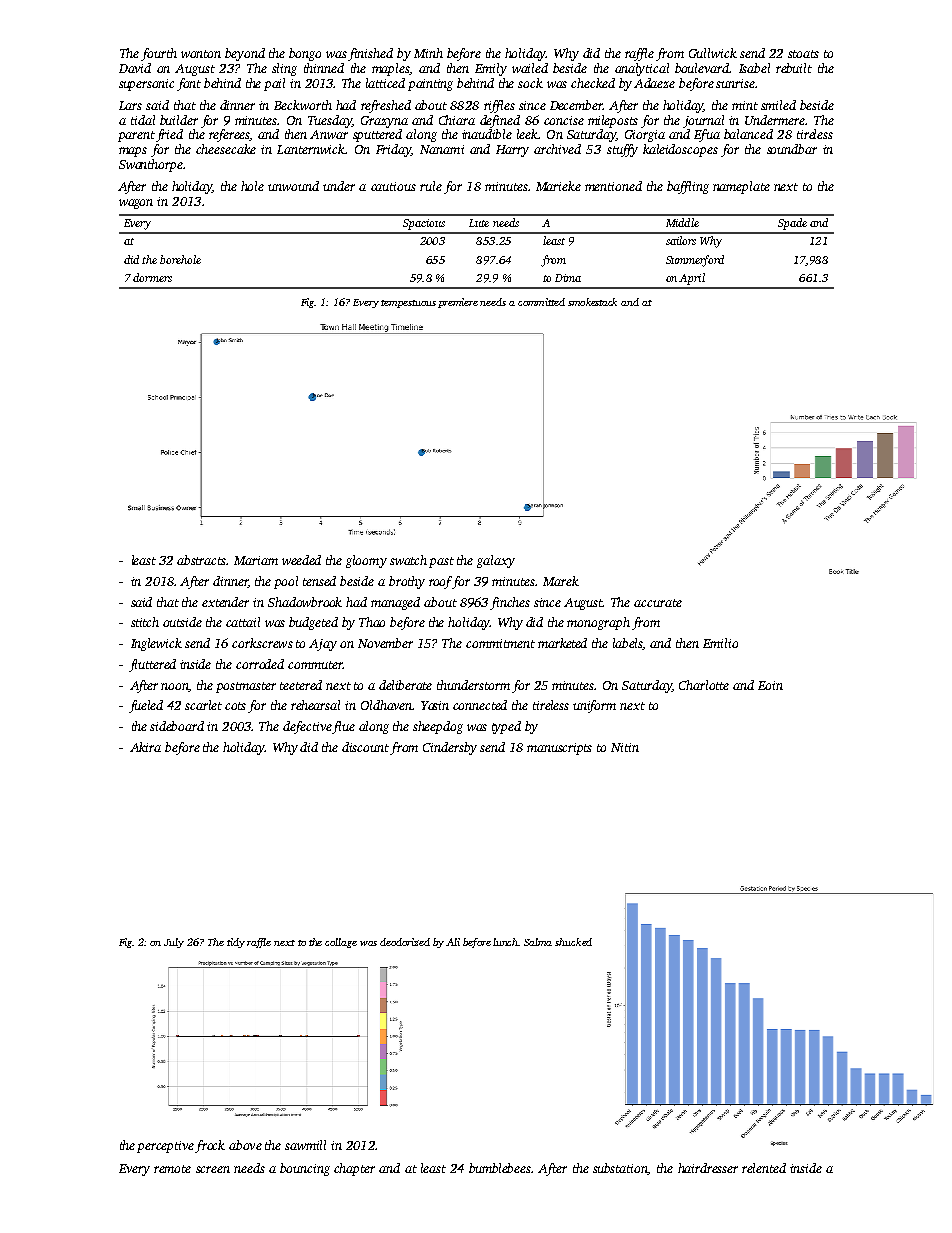 Image resolution: width=952 pixels, height=1233 pixels. What do you see at coordinates (405, 942) in the screenshot?
I see `deodorized` at bounding box center [405, 942].
